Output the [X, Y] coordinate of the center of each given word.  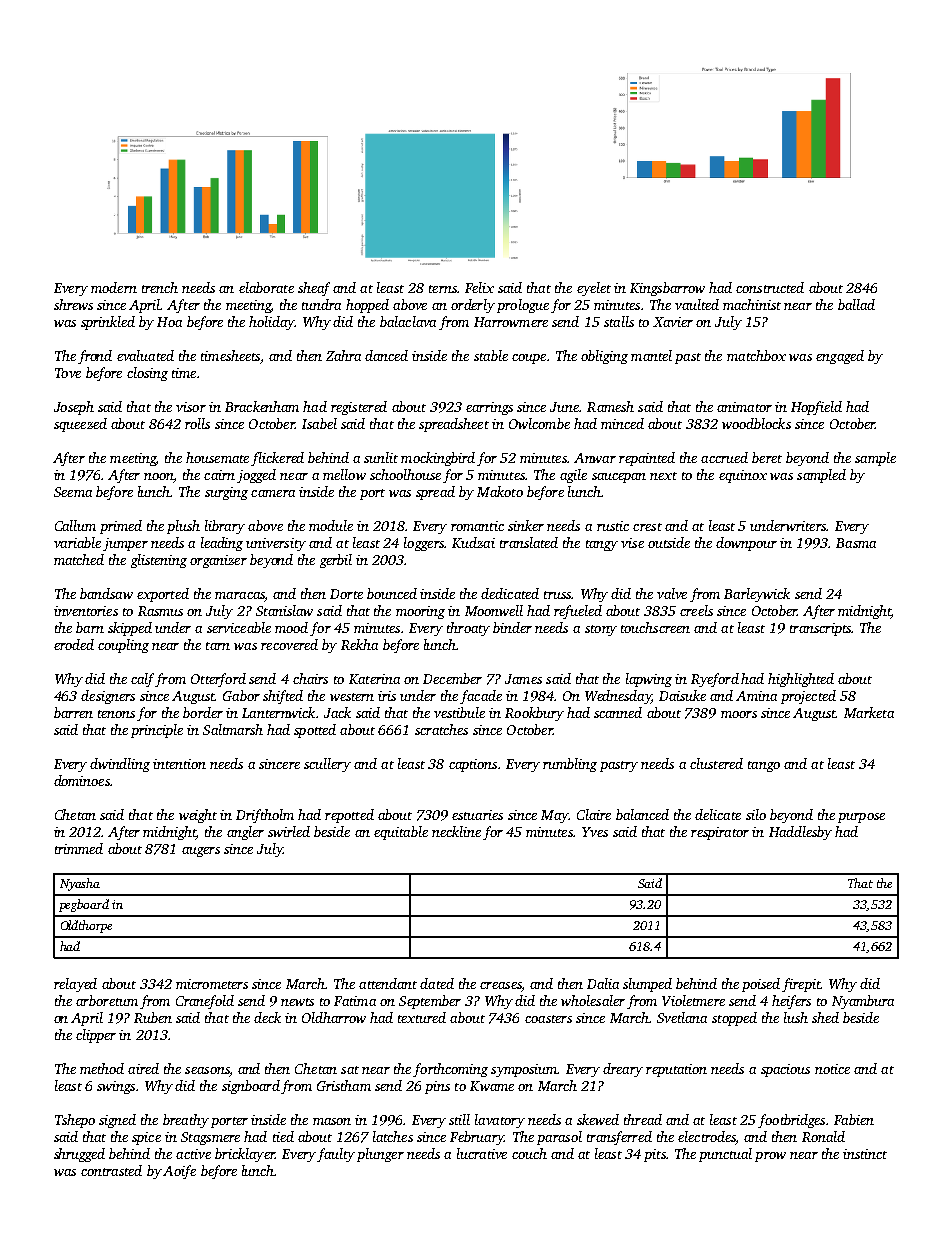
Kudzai [473, 542]
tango [764, 766]
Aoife [179, 1172]
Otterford [218, 680]
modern [114, 287]
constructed [770, 287]
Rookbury [534, 714]
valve [672, 593]
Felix [479, 287]
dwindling [120, 765]
